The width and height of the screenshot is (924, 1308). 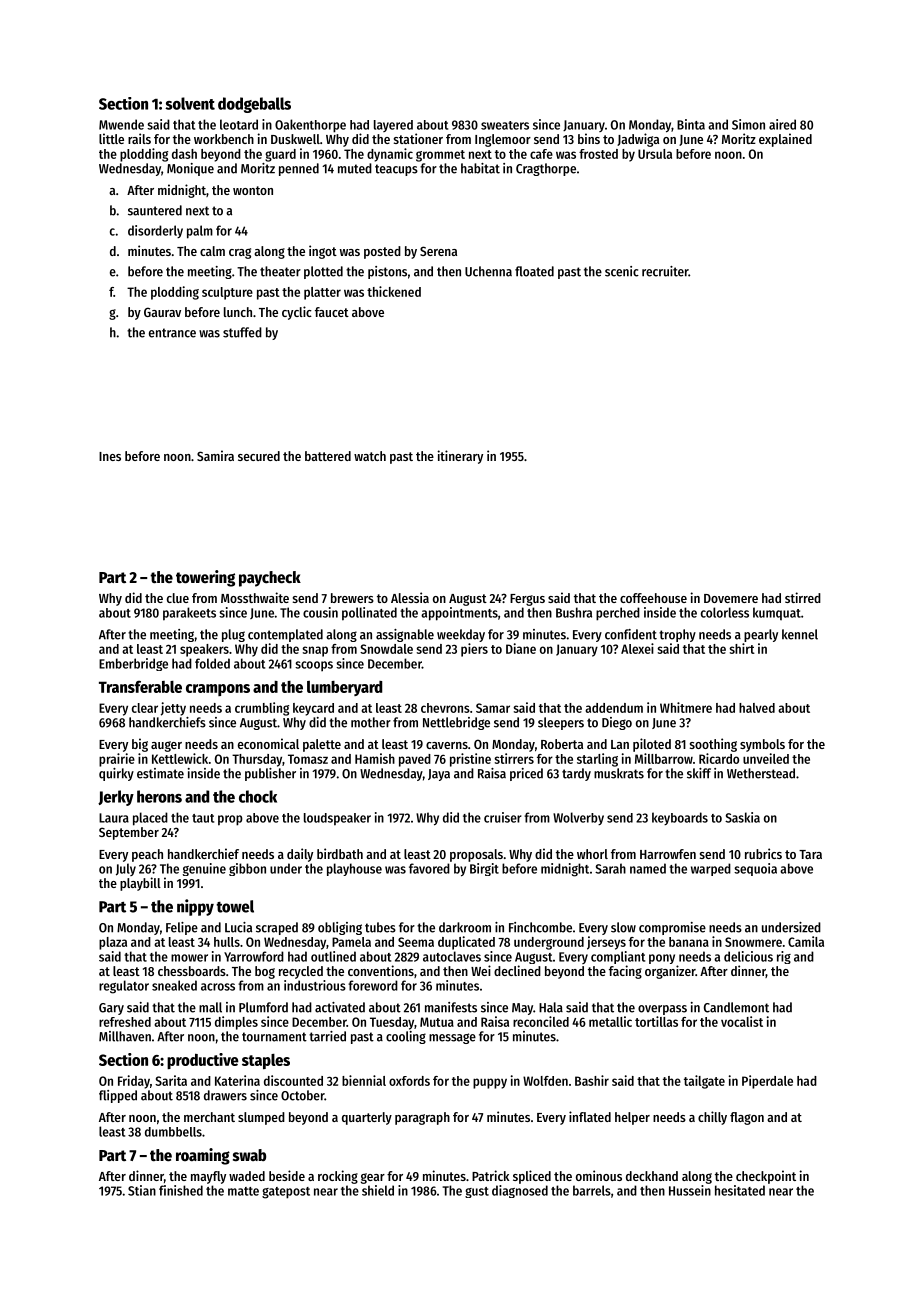 I want to click on guard, so click(x=280, y=155).
